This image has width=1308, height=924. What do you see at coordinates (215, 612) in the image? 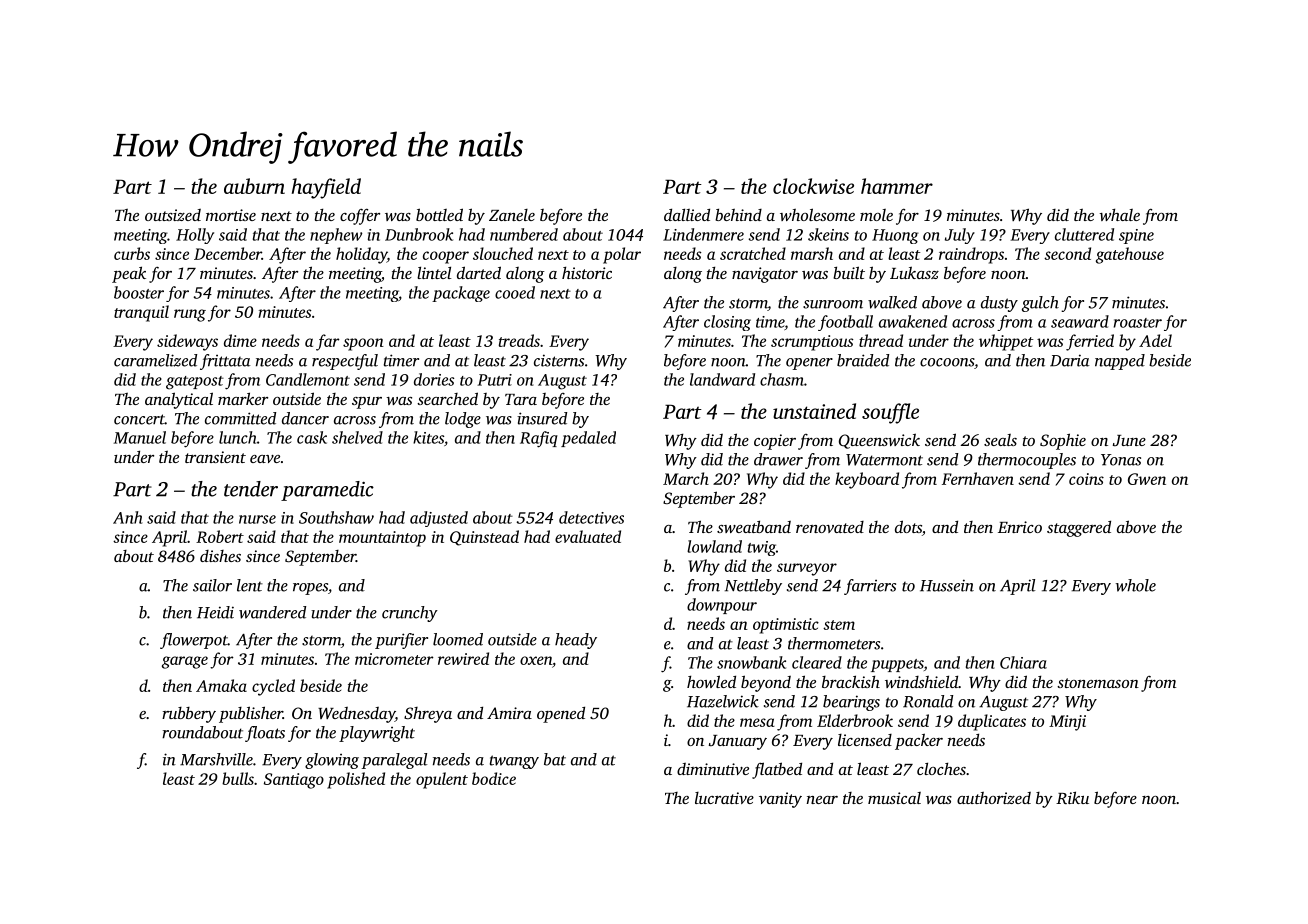
I see `Heidi` at bounding box center [215, 612].
